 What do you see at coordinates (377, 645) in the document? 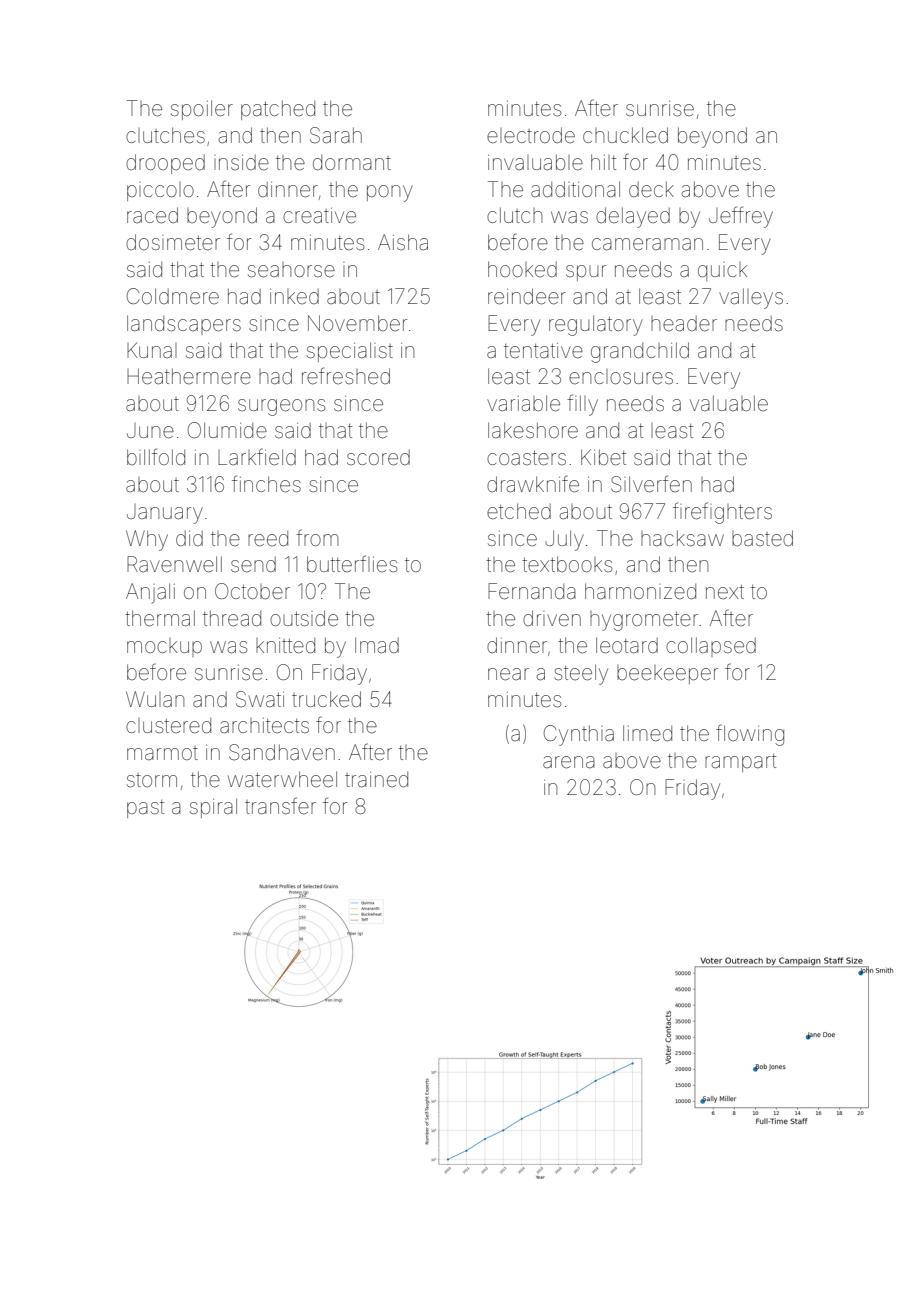
I see `Imad` at bounding box center [377, 645].
